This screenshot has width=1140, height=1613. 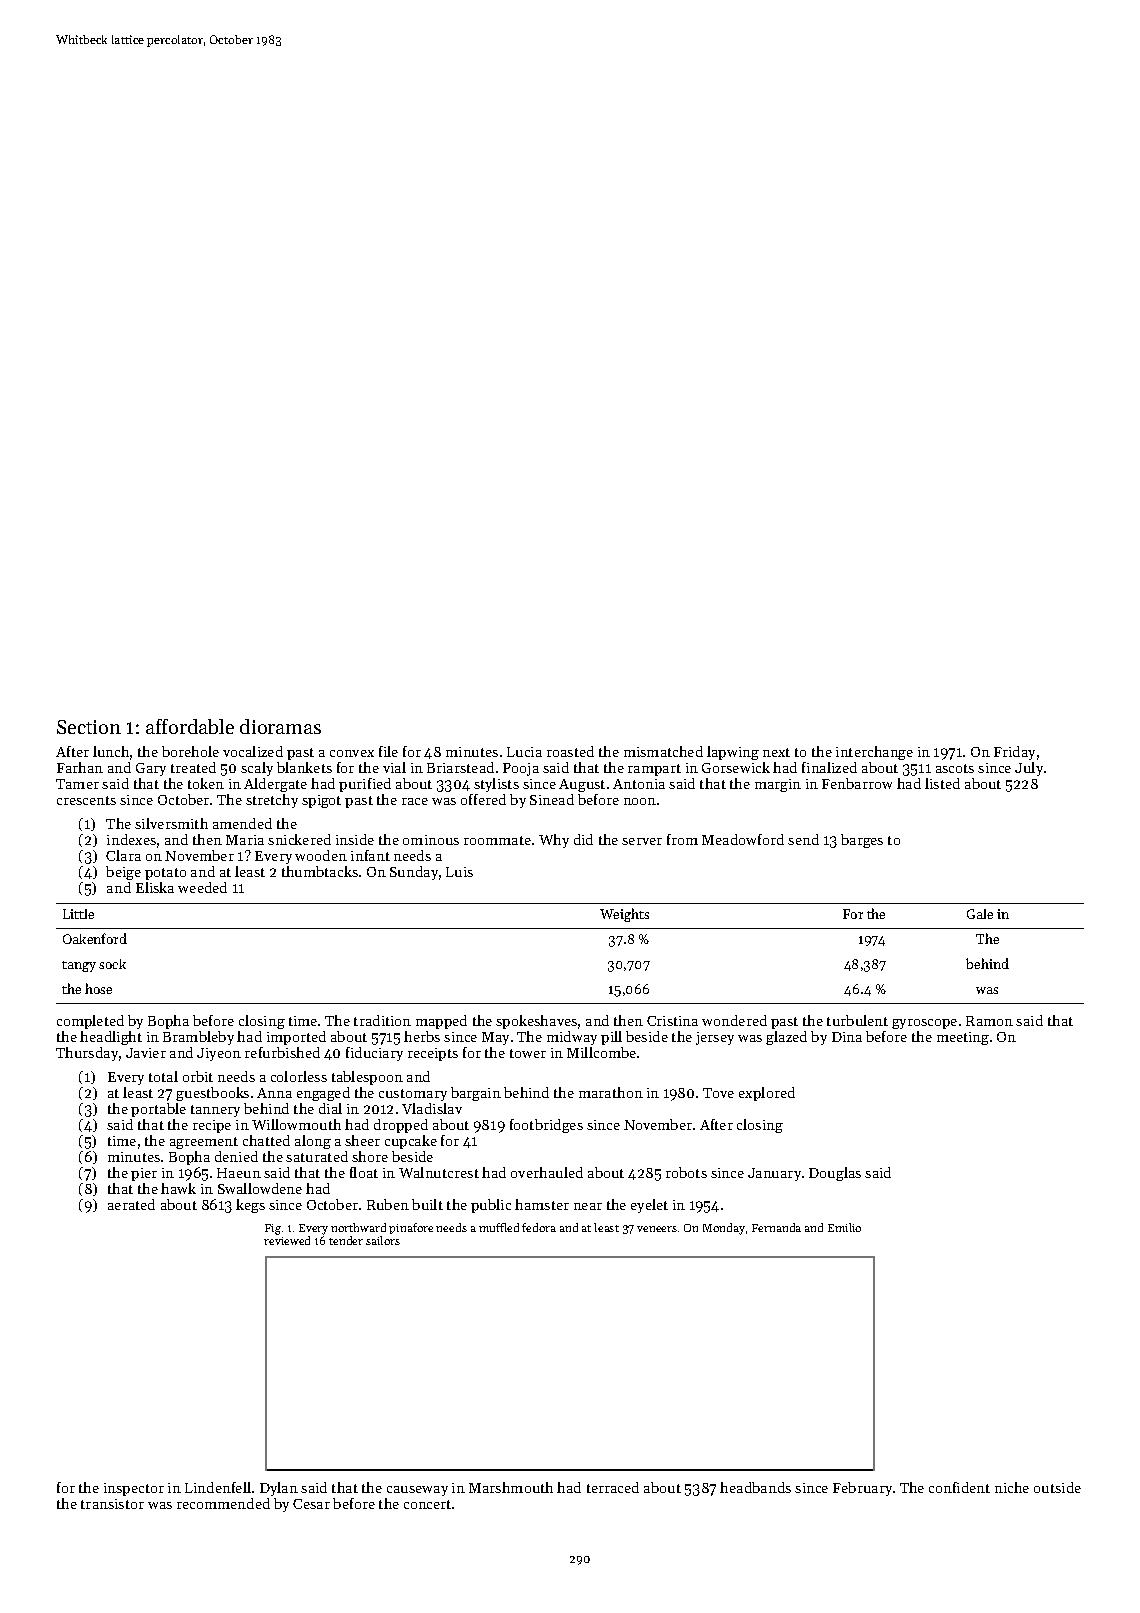 I want to click on Douglas, so click(x=835, y=1174).
